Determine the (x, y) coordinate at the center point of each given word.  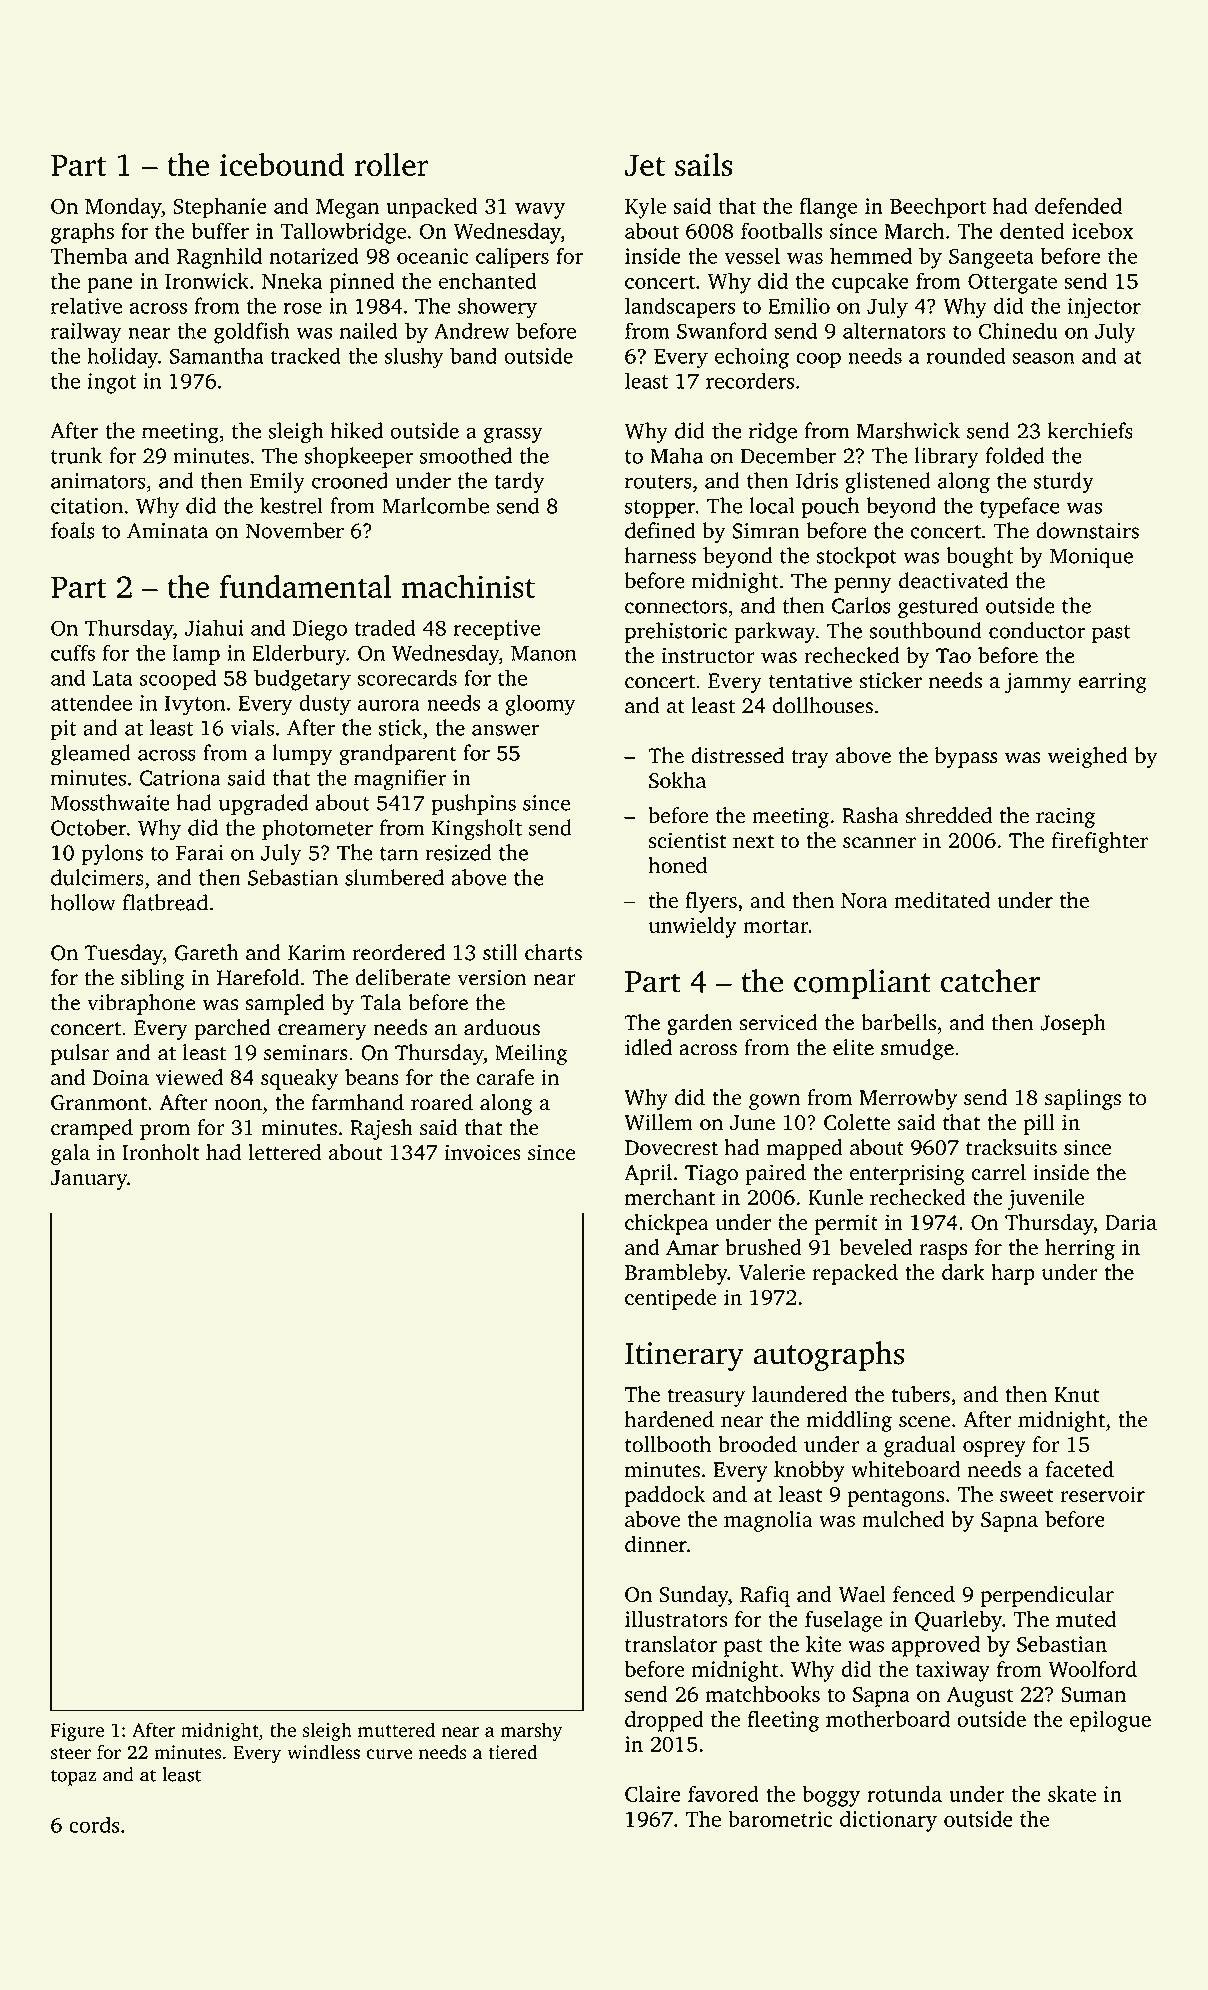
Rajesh (381, 1129)
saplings (1083, 1099)
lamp (196, 655)
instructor (708, 656)
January (89, 1180)
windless (323, 1752)
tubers (920, 1394)
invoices (483, 1152)
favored (723, 1793)
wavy (540, 211)
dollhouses (823, 705)
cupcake (870, 283)
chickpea (667, 1224)
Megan (347, 209)
